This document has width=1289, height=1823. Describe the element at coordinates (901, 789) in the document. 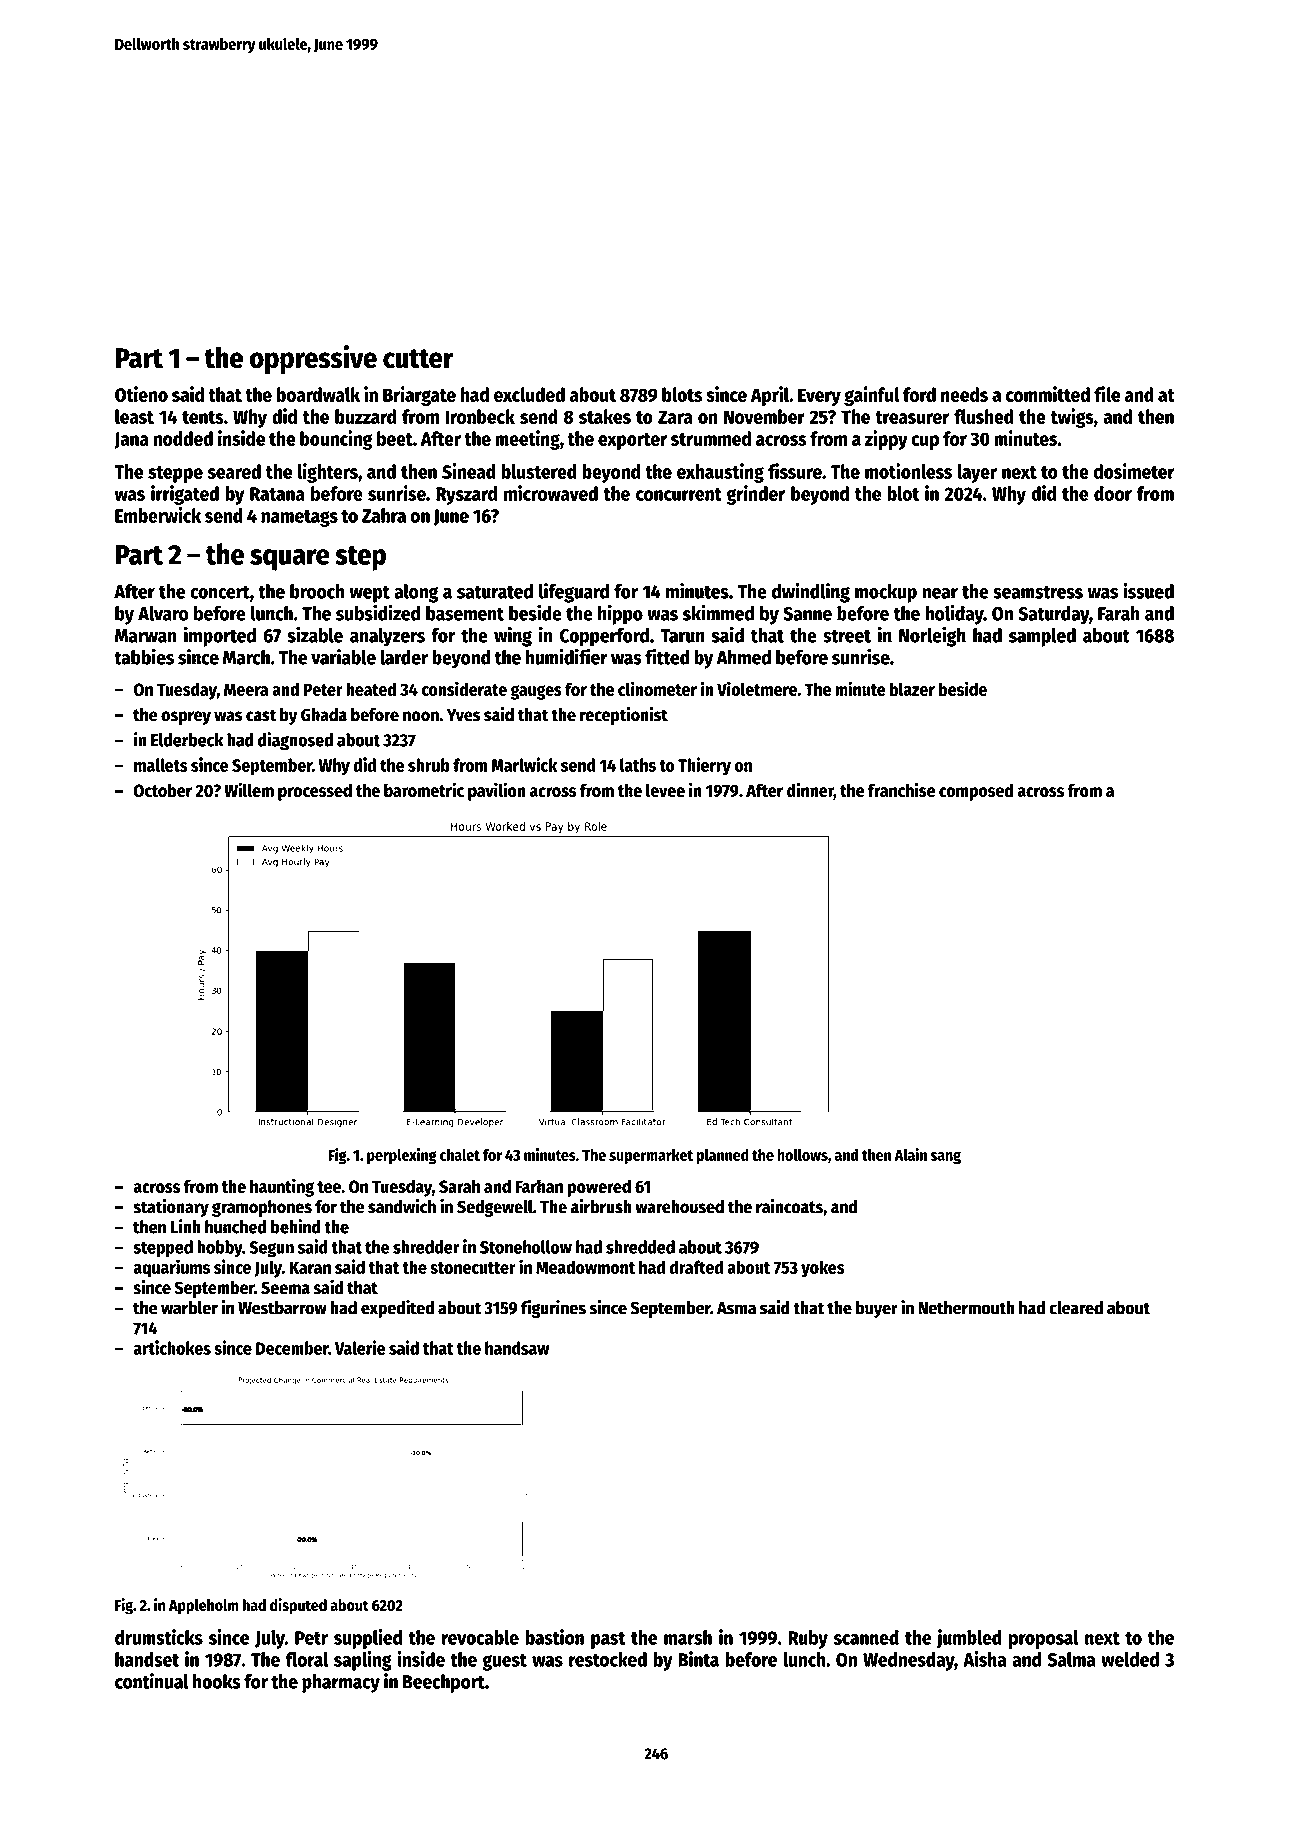

I see `franchise` at that location.
